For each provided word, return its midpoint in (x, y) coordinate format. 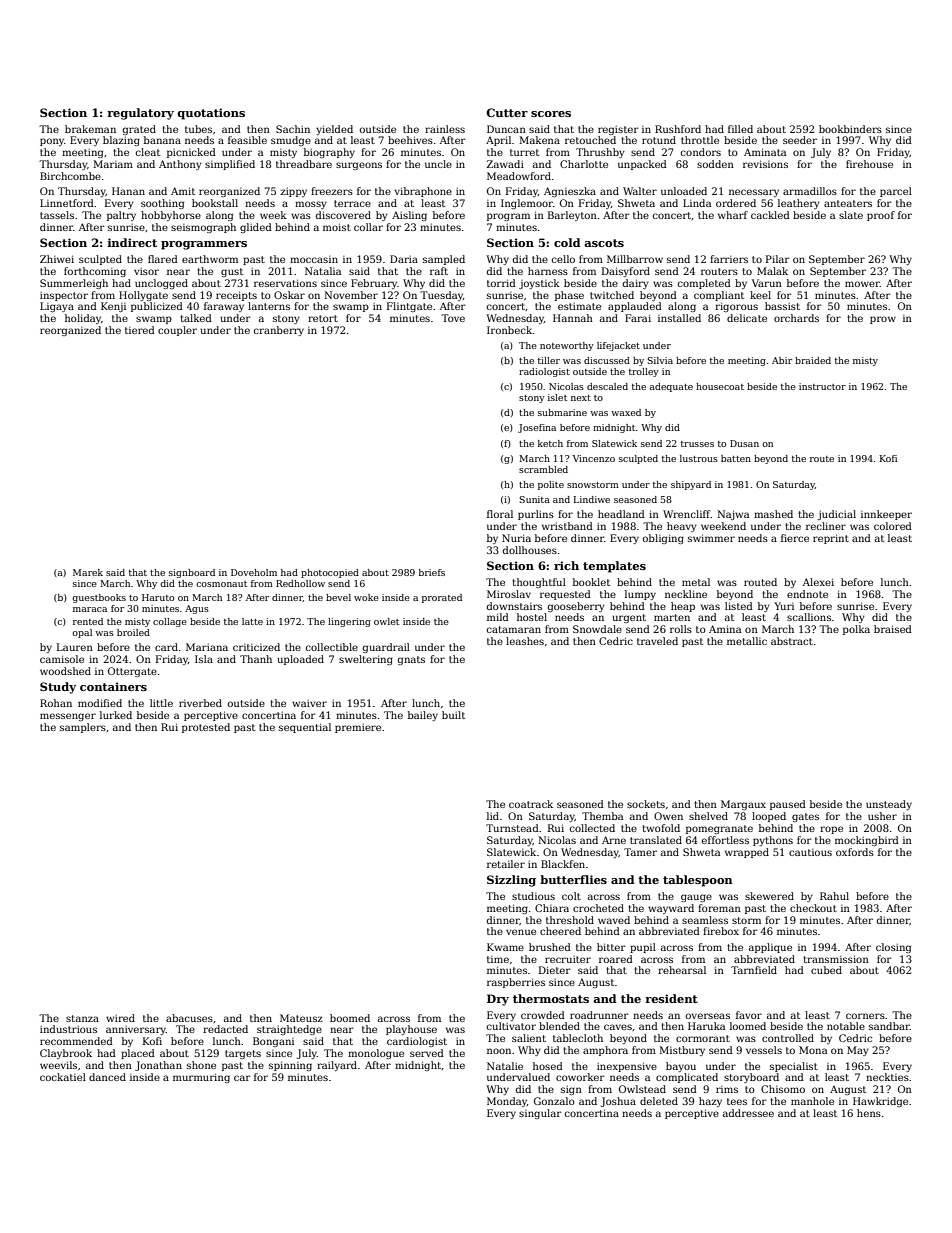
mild (498, 617)
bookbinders (850, 129)
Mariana (207, 647)
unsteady (889, 805)
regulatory (140, 114)
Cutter (507, 112)
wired (120, 1018)
